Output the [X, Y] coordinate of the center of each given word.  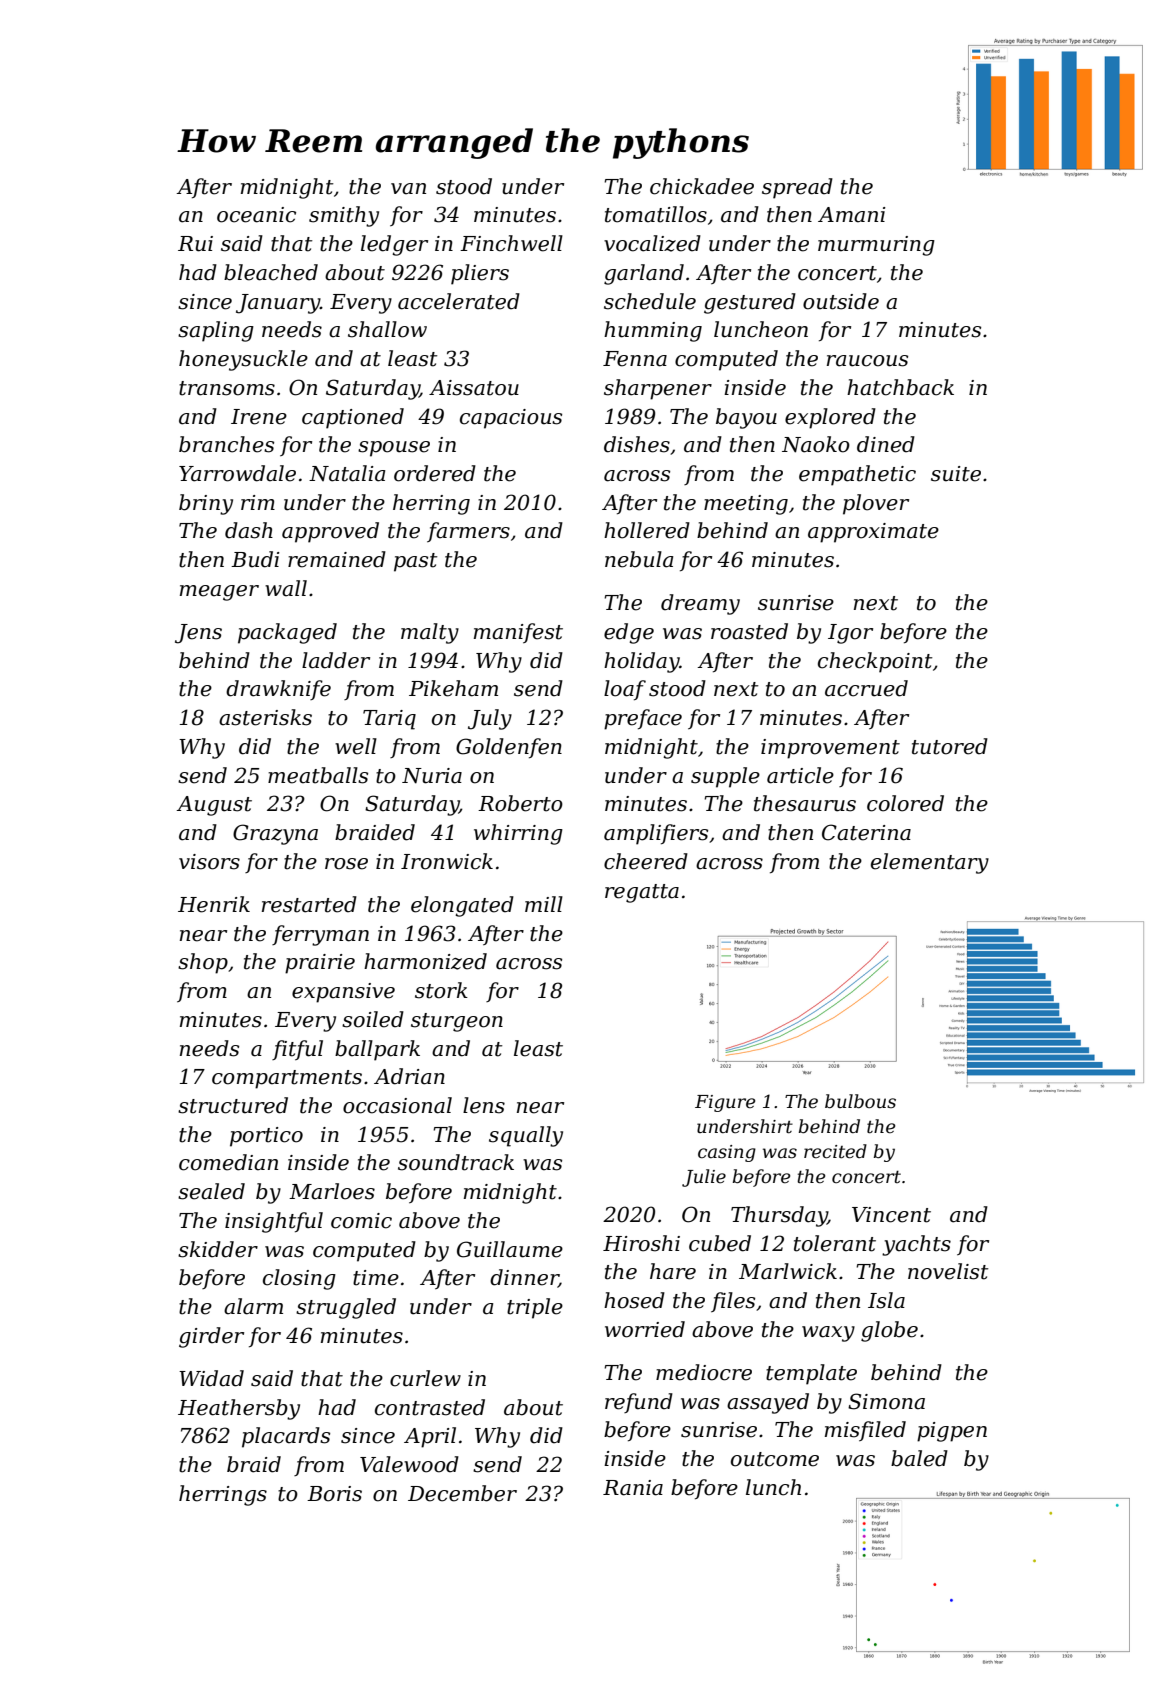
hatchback [900, 387]
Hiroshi [641, 1243]
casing [727, 1153]
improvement [830, 749]
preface [643, 719]
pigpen [952, 1432]
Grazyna [275, 834]
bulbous [860, 1101]
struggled [346, 1308]
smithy [344, 216]
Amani [852, 215]
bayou [746, 418]
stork [441, 990]
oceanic [256, 215]
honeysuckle [243, 360]
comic [361, 1221]
